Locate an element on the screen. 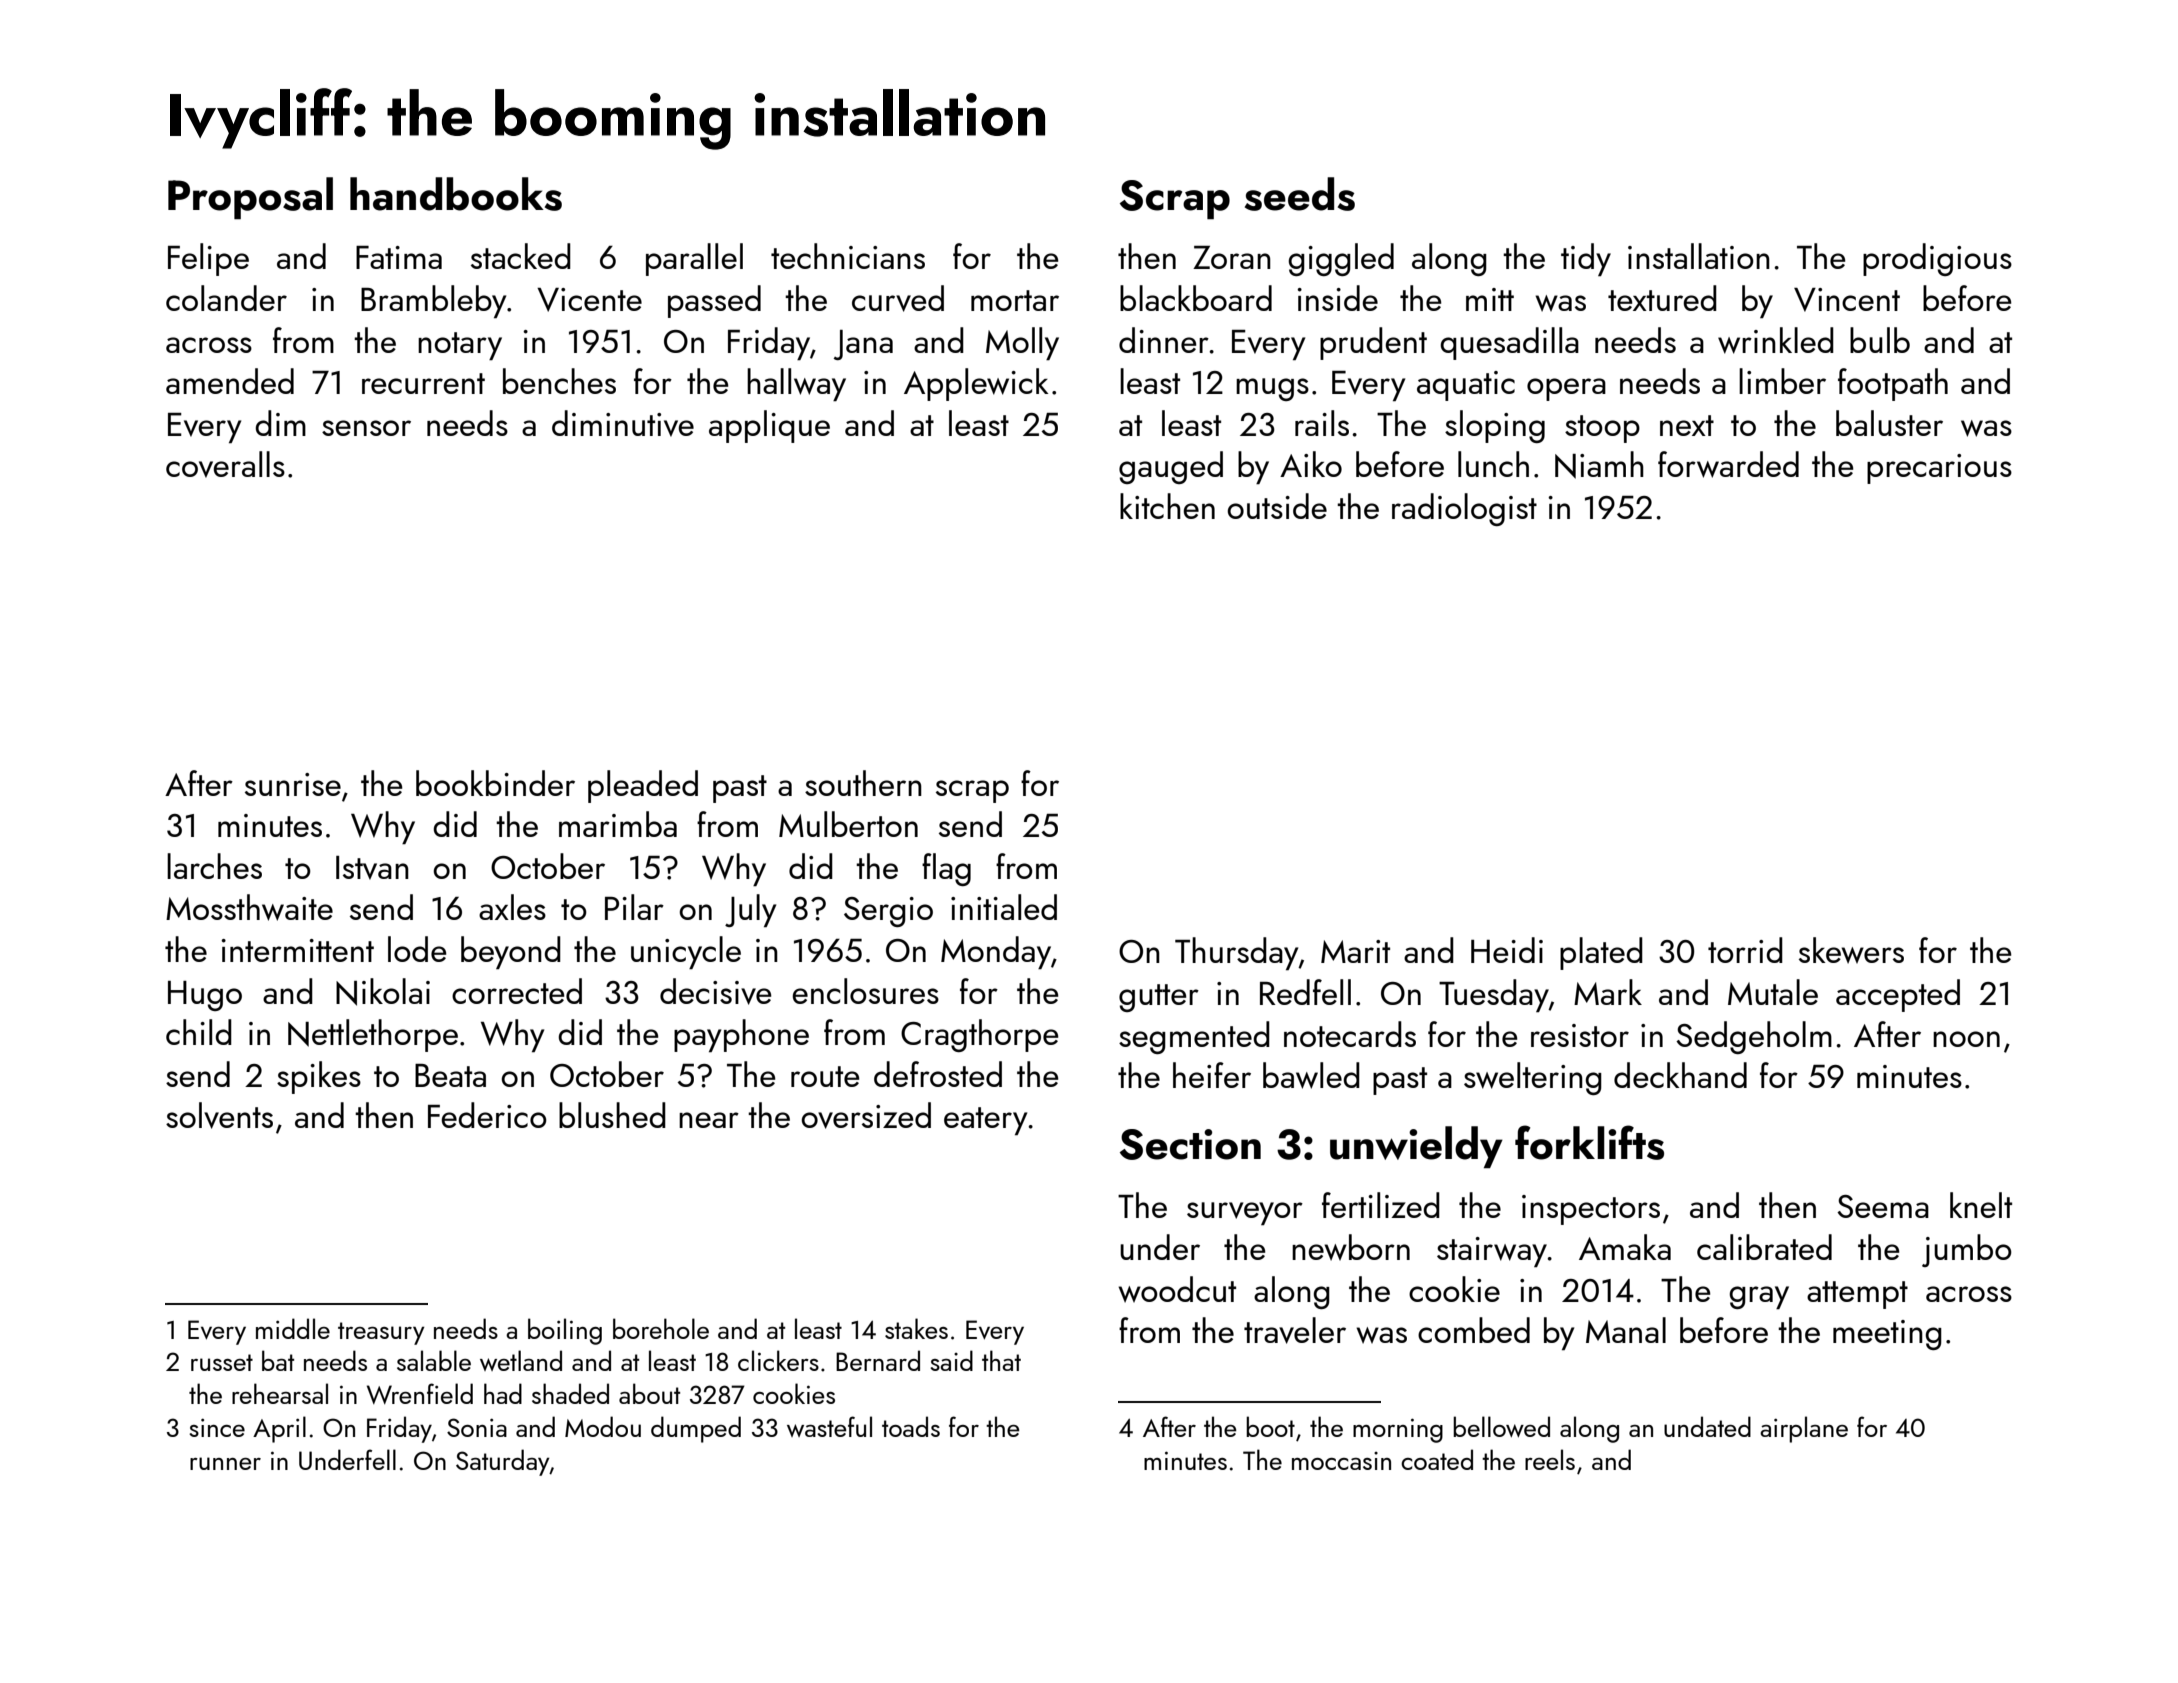  lunch is located at coordinates (1493, 464).
